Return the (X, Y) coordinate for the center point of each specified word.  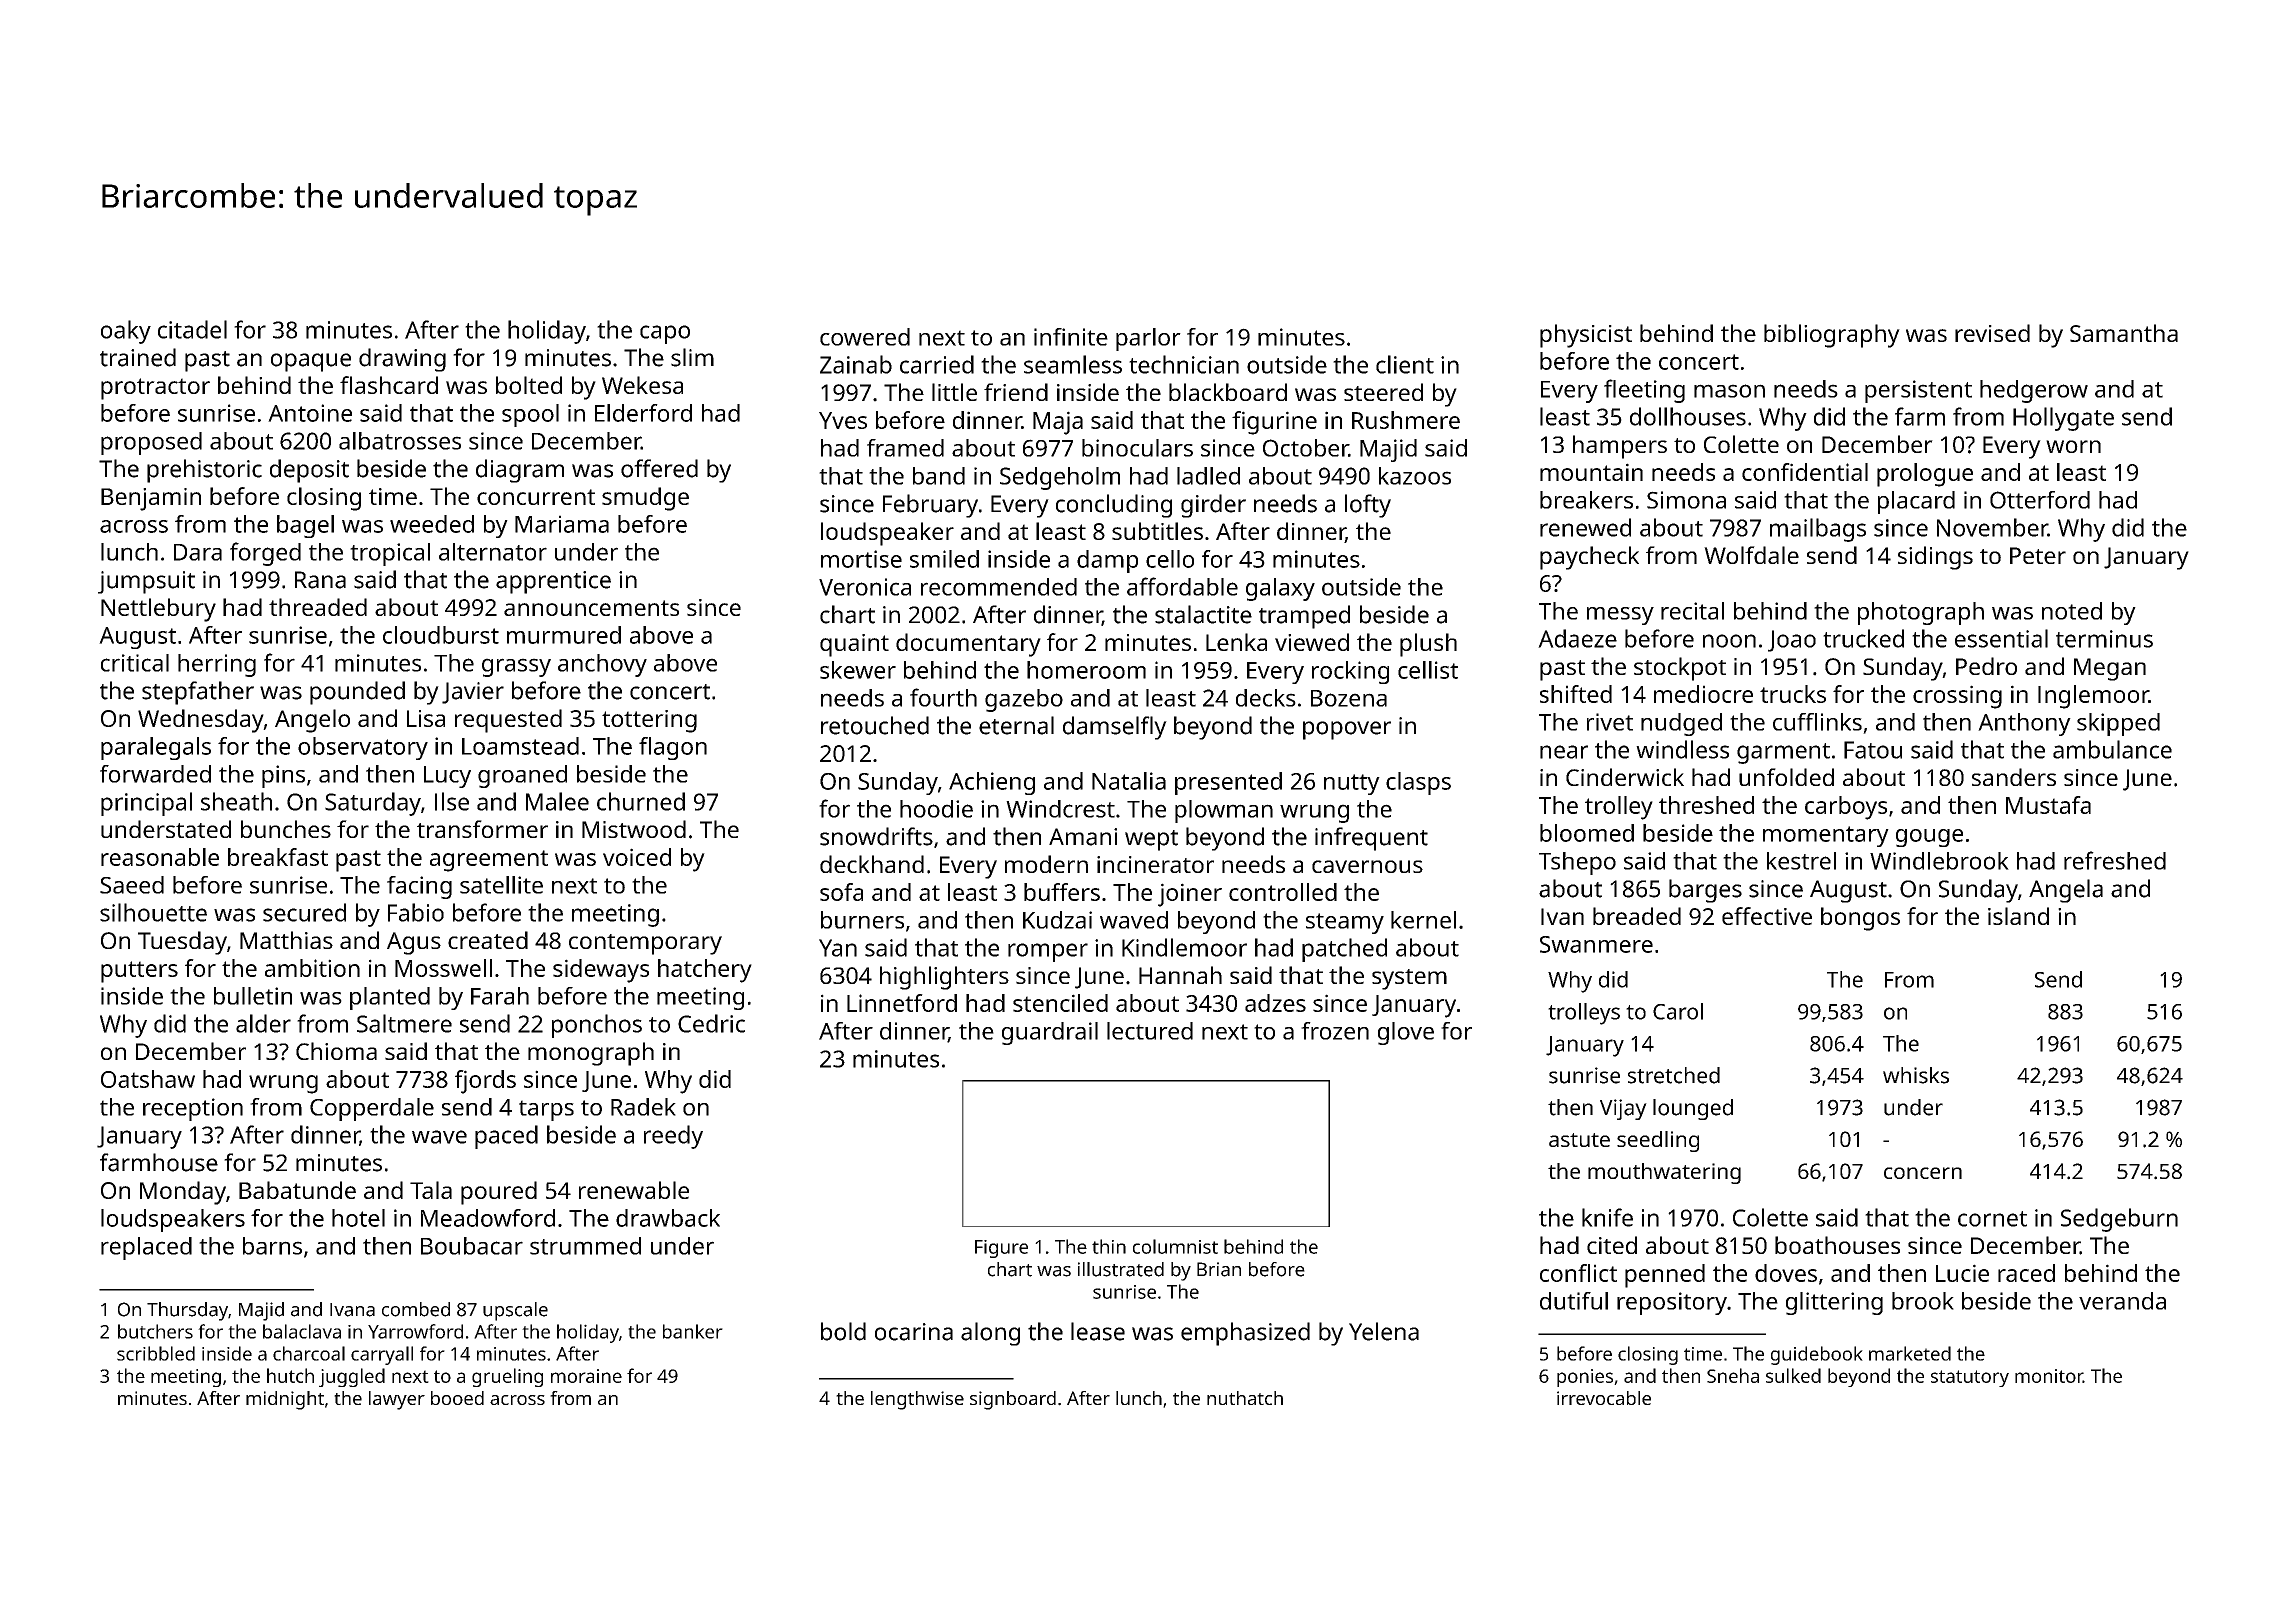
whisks (1916, 1075)
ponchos (597, 1026)
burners (862, 920)
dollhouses (1688, 416)
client (1405, 364)
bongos (1860, 919)
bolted (529, 385)
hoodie (936, 809)
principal (146, 804)
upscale (515, 1311)
